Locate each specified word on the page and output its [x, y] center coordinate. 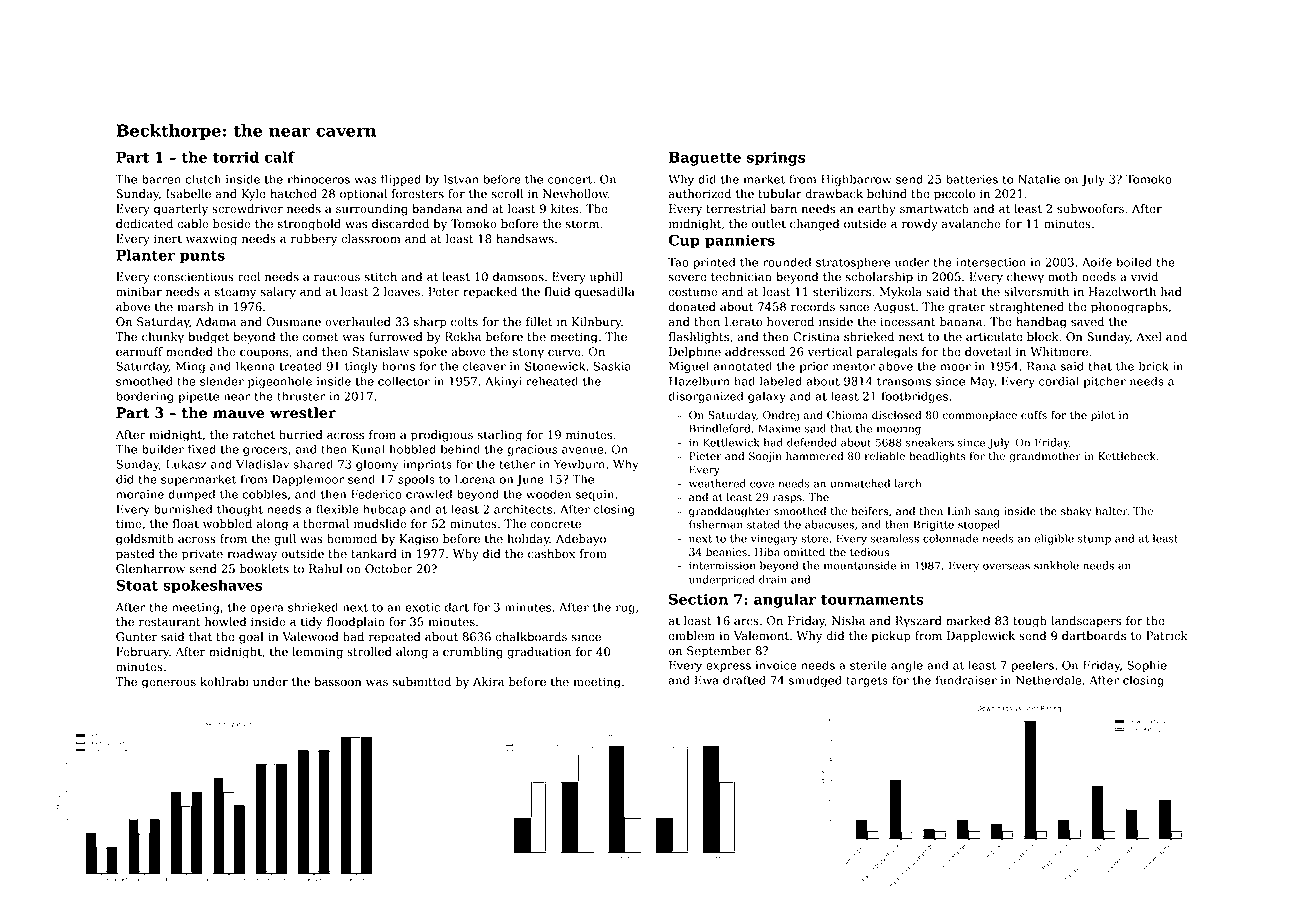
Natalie [1039, 179]
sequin [595, 495]
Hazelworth [1122, 292]
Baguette [705, 159]
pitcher [1105, 382]
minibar [139, 292]
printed [714, 263]
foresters [418, 194]
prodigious [442, 436]
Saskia [612, 366]
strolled [369, 652]
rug [625, 609]
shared [313, 464]
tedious [869, 552]
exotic [422, 607]
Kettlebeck [1127, 456]
